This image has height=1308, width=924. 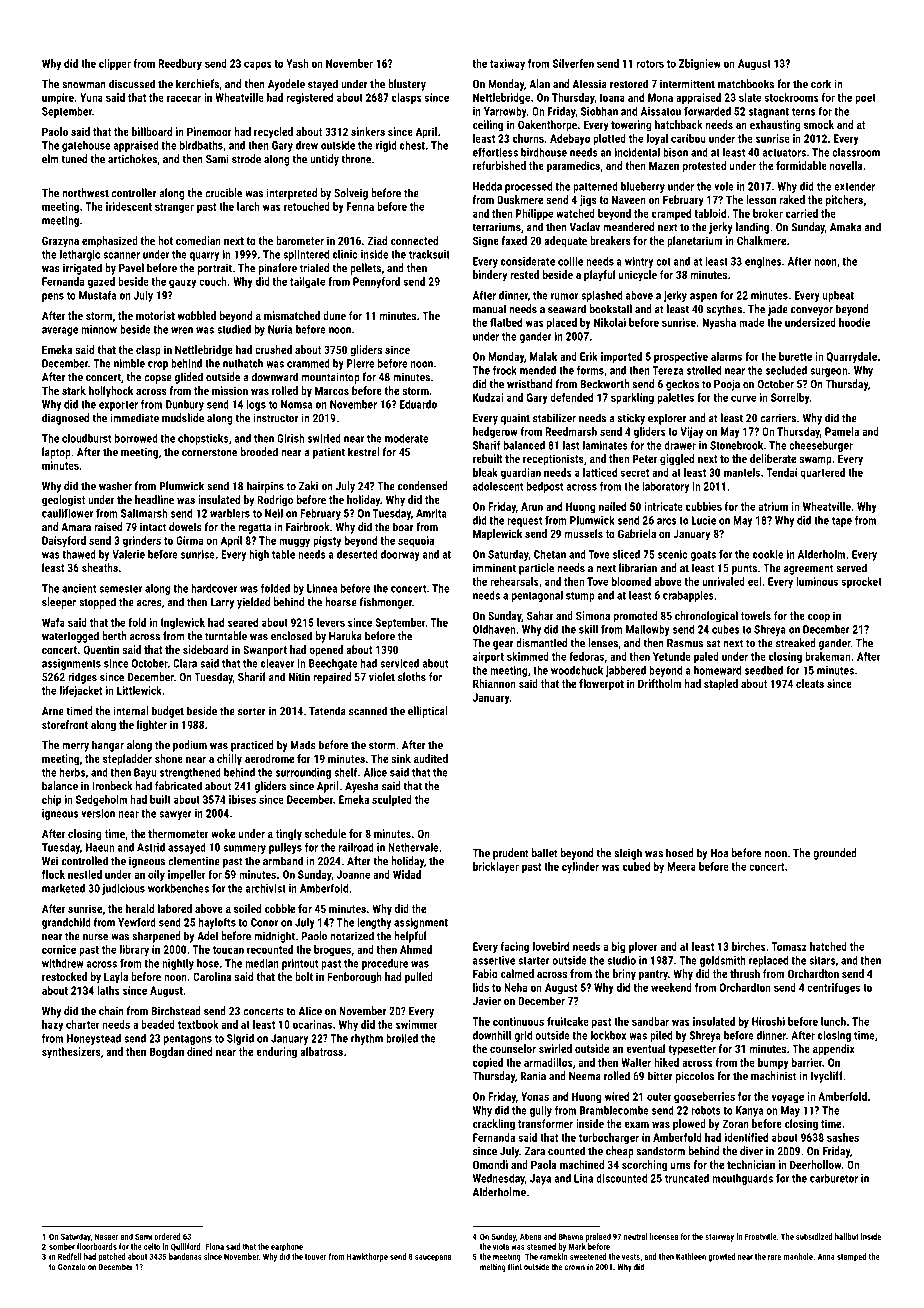 What do you see at coordinates (687, 84) in the image?
I see `intermittent` at bounding box center [687, 84].
